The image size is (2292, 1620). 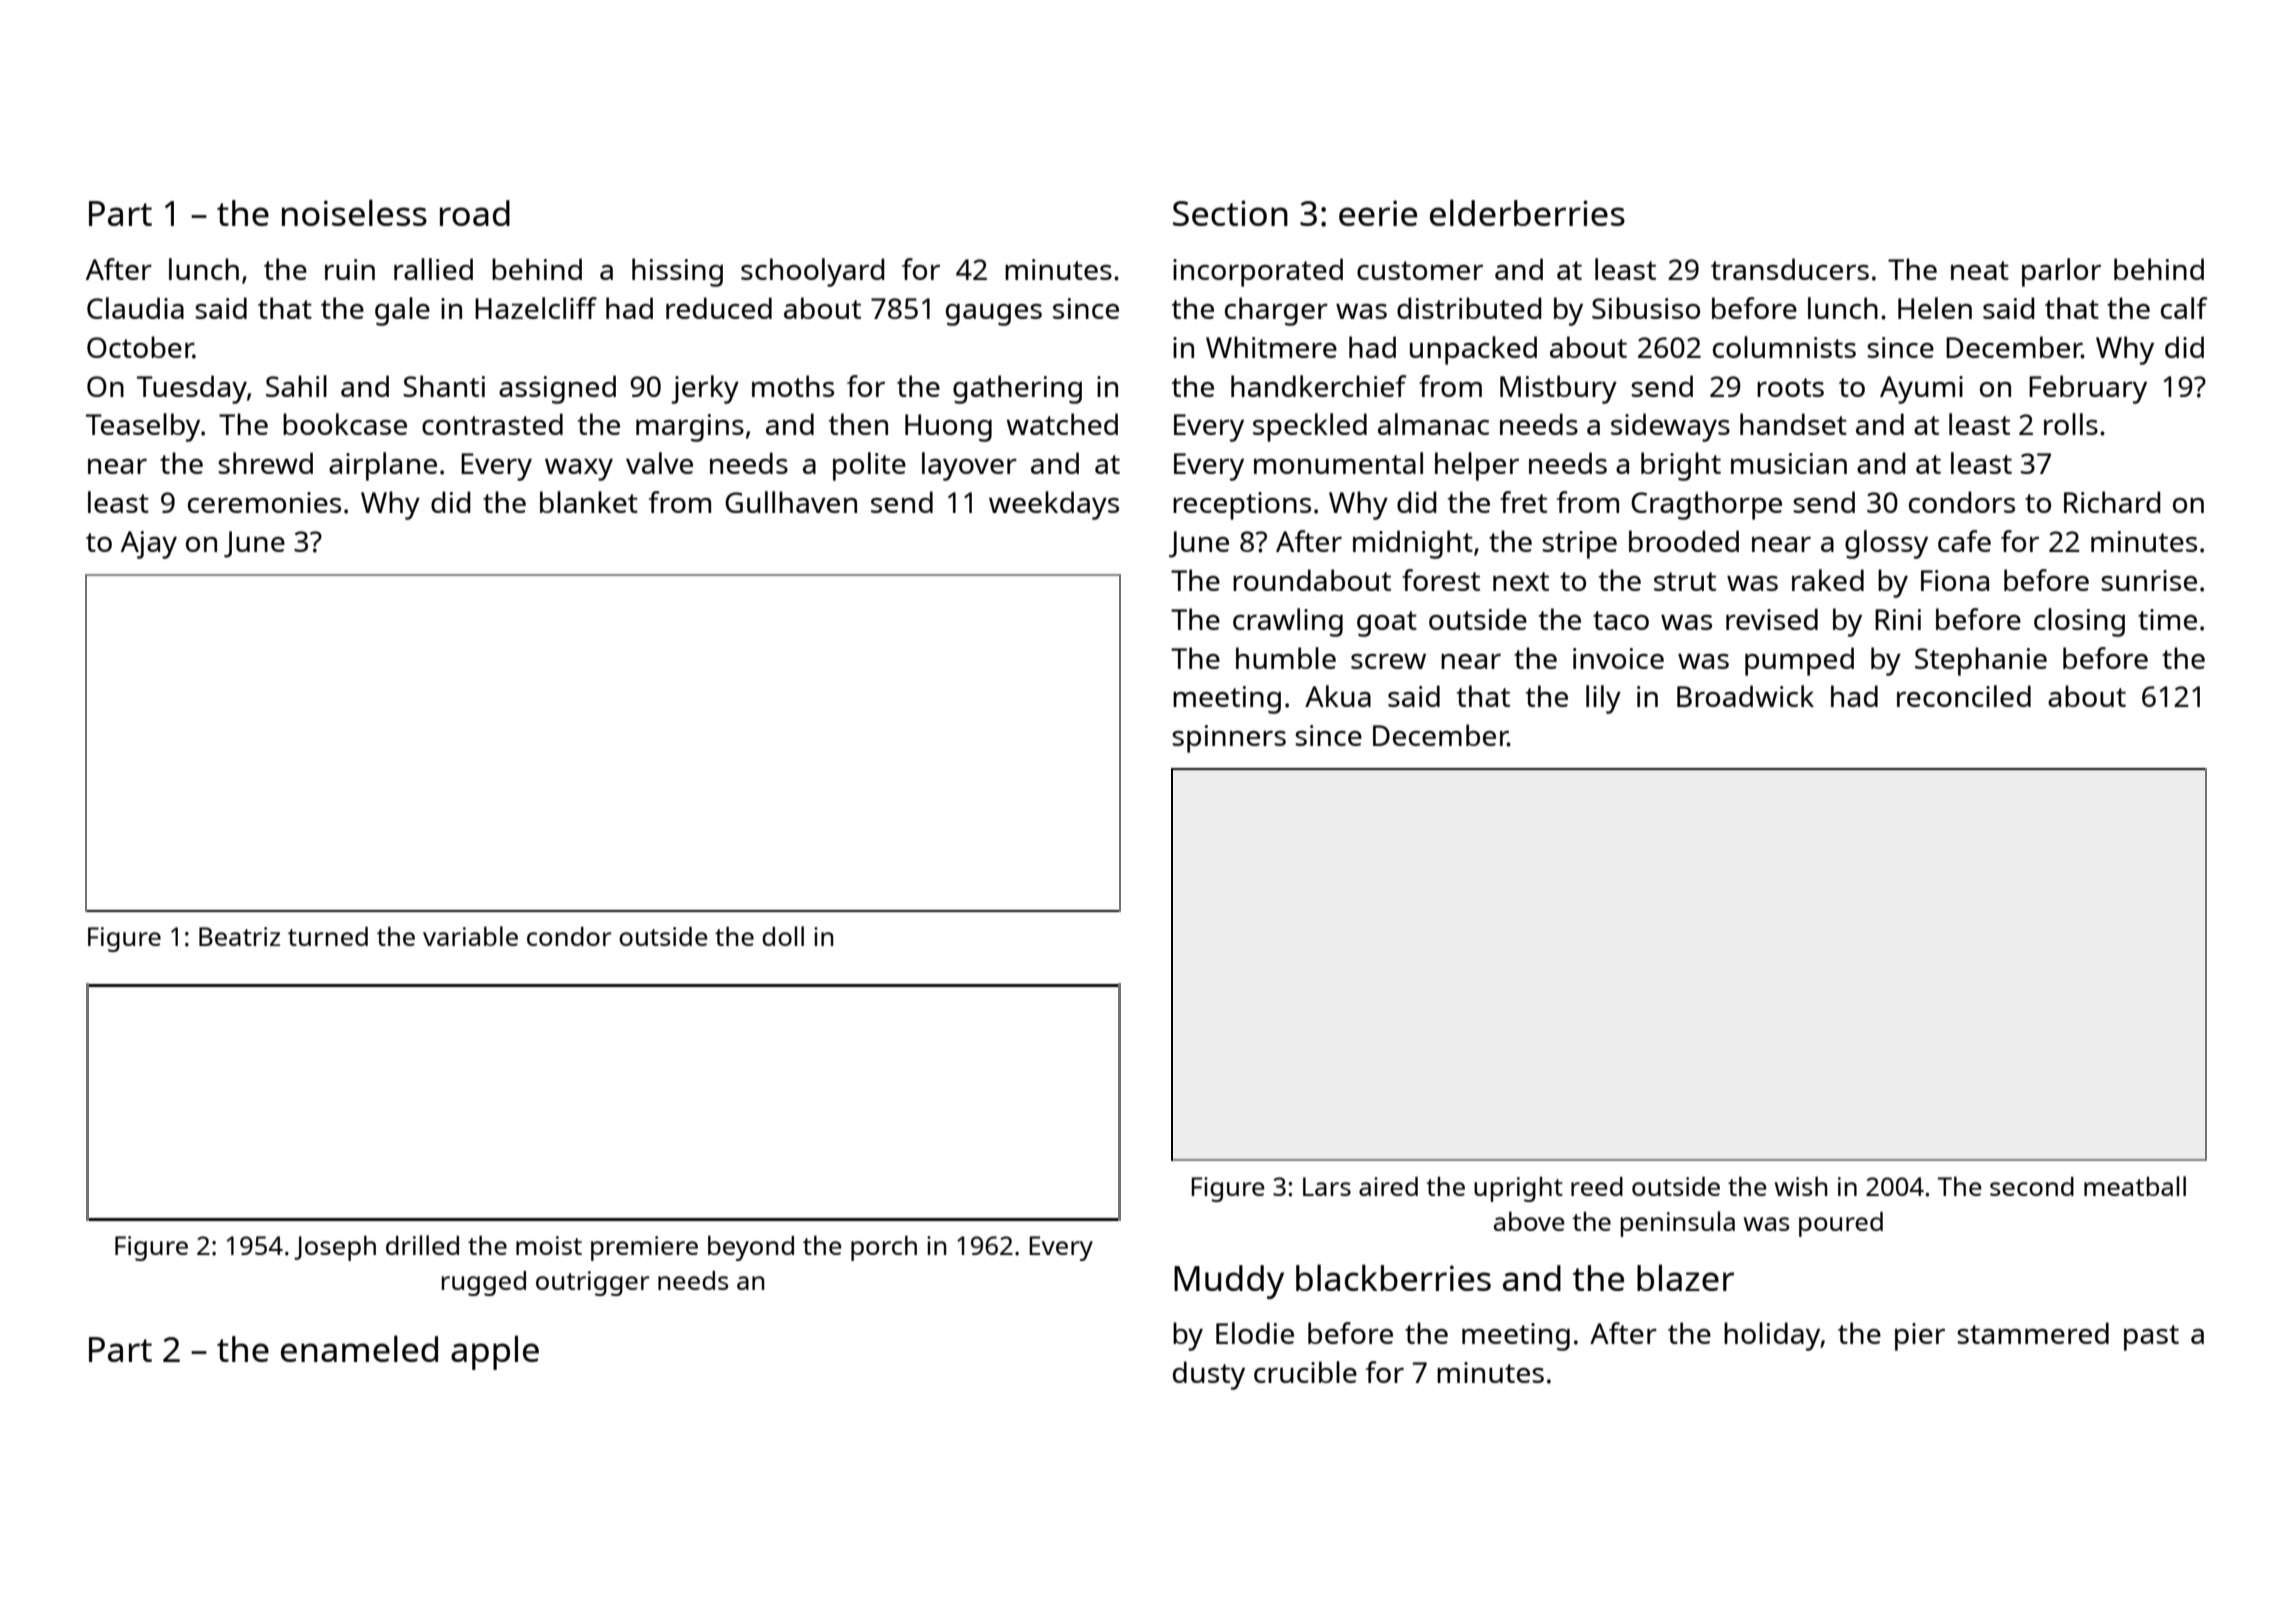 What do you see at coordinates (470, 936) in the screenshot?
I see `variable` at bounding box center [470, 936].
